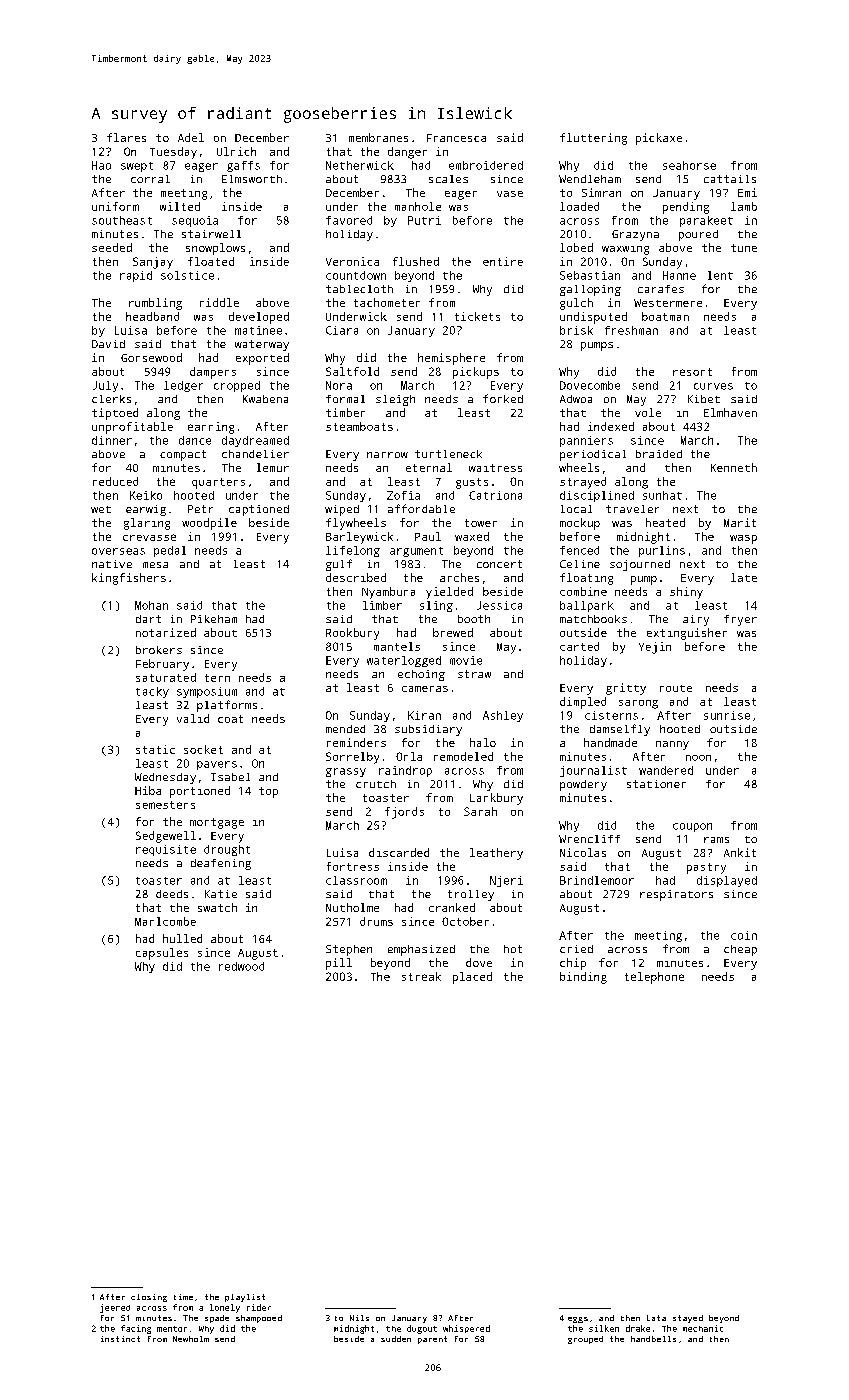 Image resolution: width=849 pixels, height=1400 pixels. What do you see at coordinates (503, 261) in the screenshot?
I see `entire` at bounding box center [503, 261].
